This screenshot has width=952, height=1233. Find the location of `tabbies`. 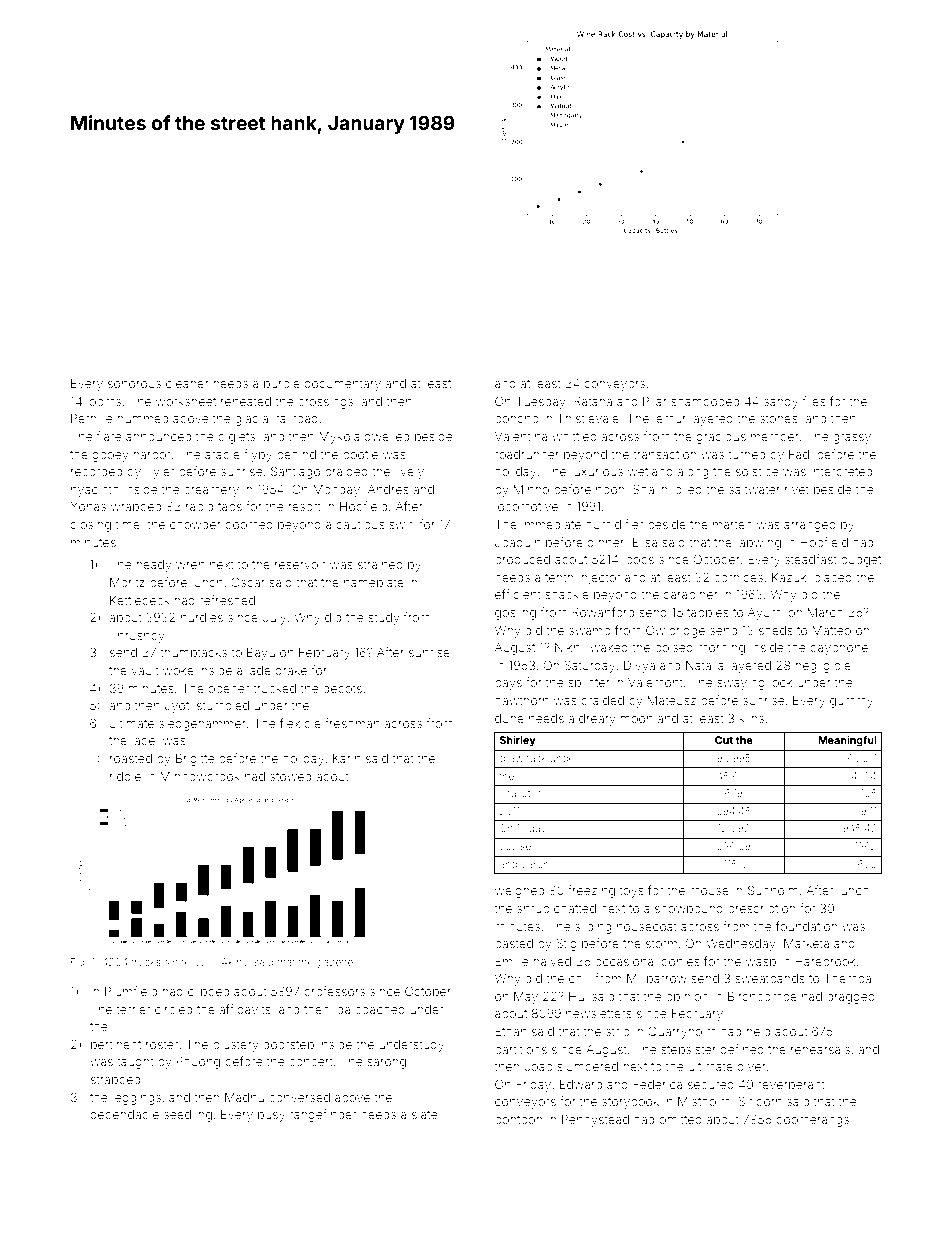

tabbies is located at coordinates (708, 612).
